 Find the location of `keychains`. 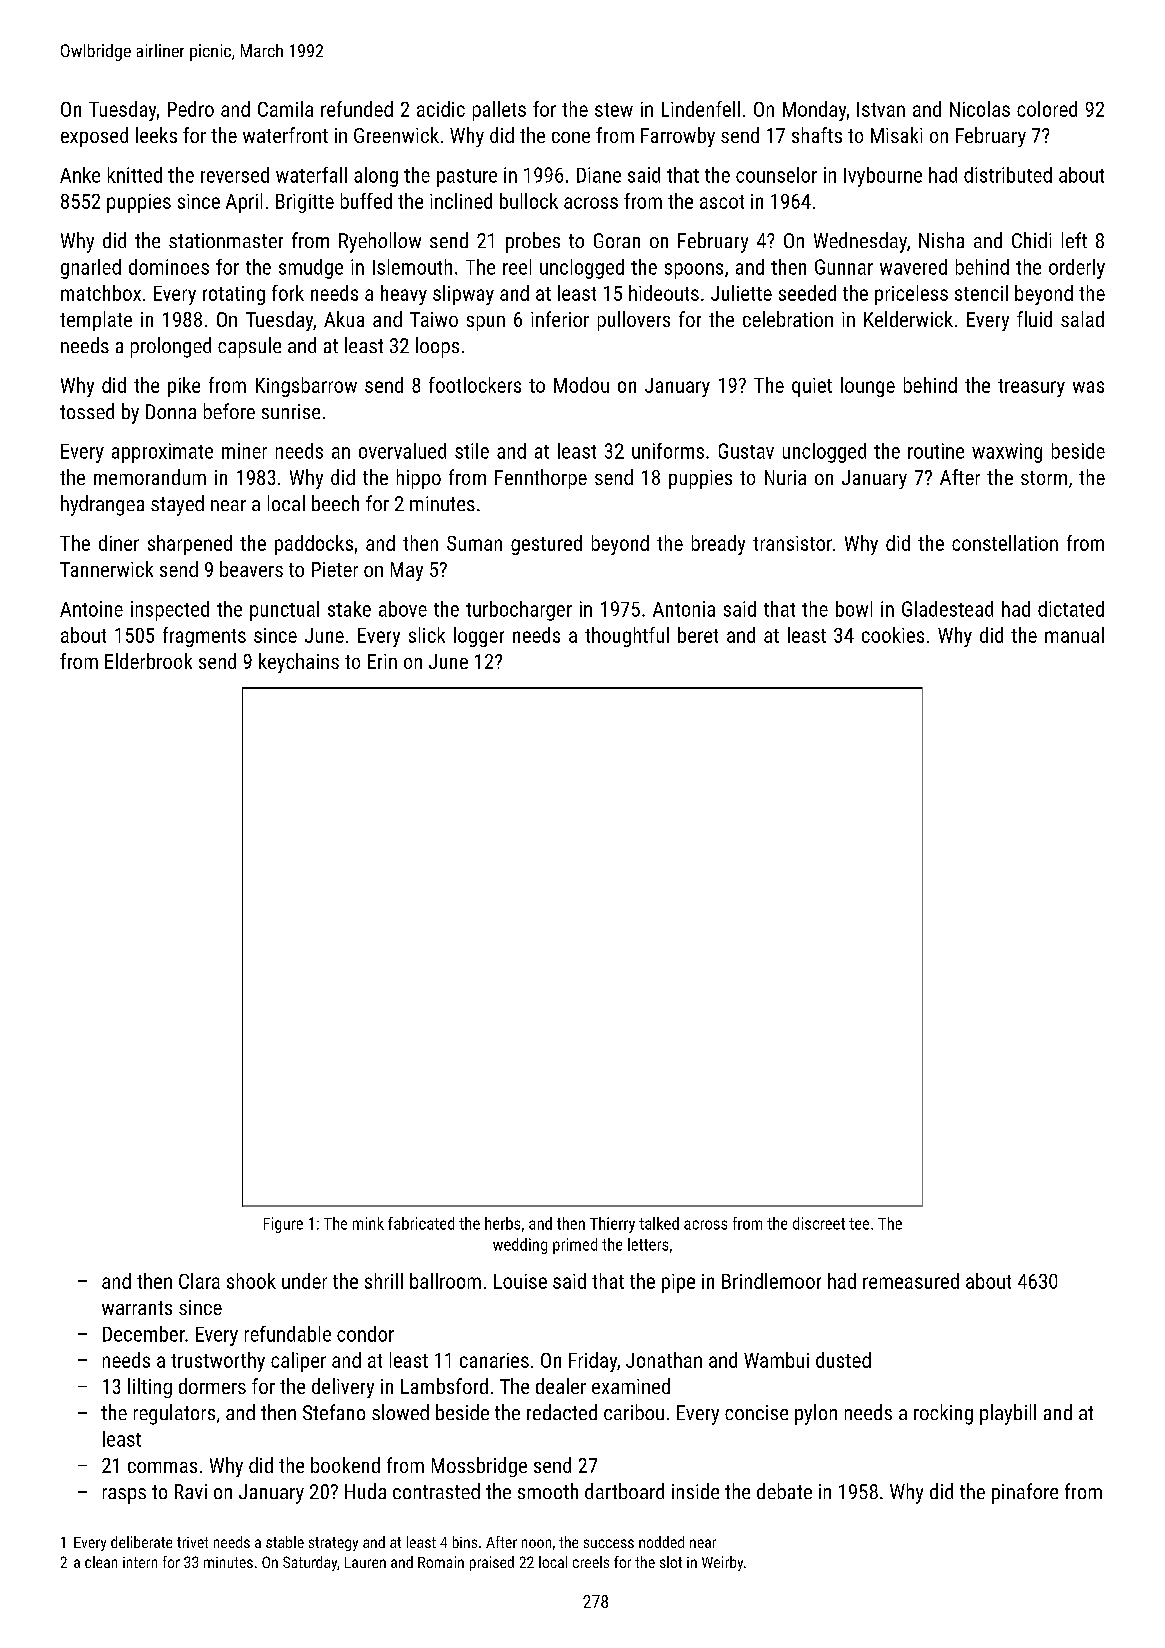

keychains is located at coordinates (299, 663).
